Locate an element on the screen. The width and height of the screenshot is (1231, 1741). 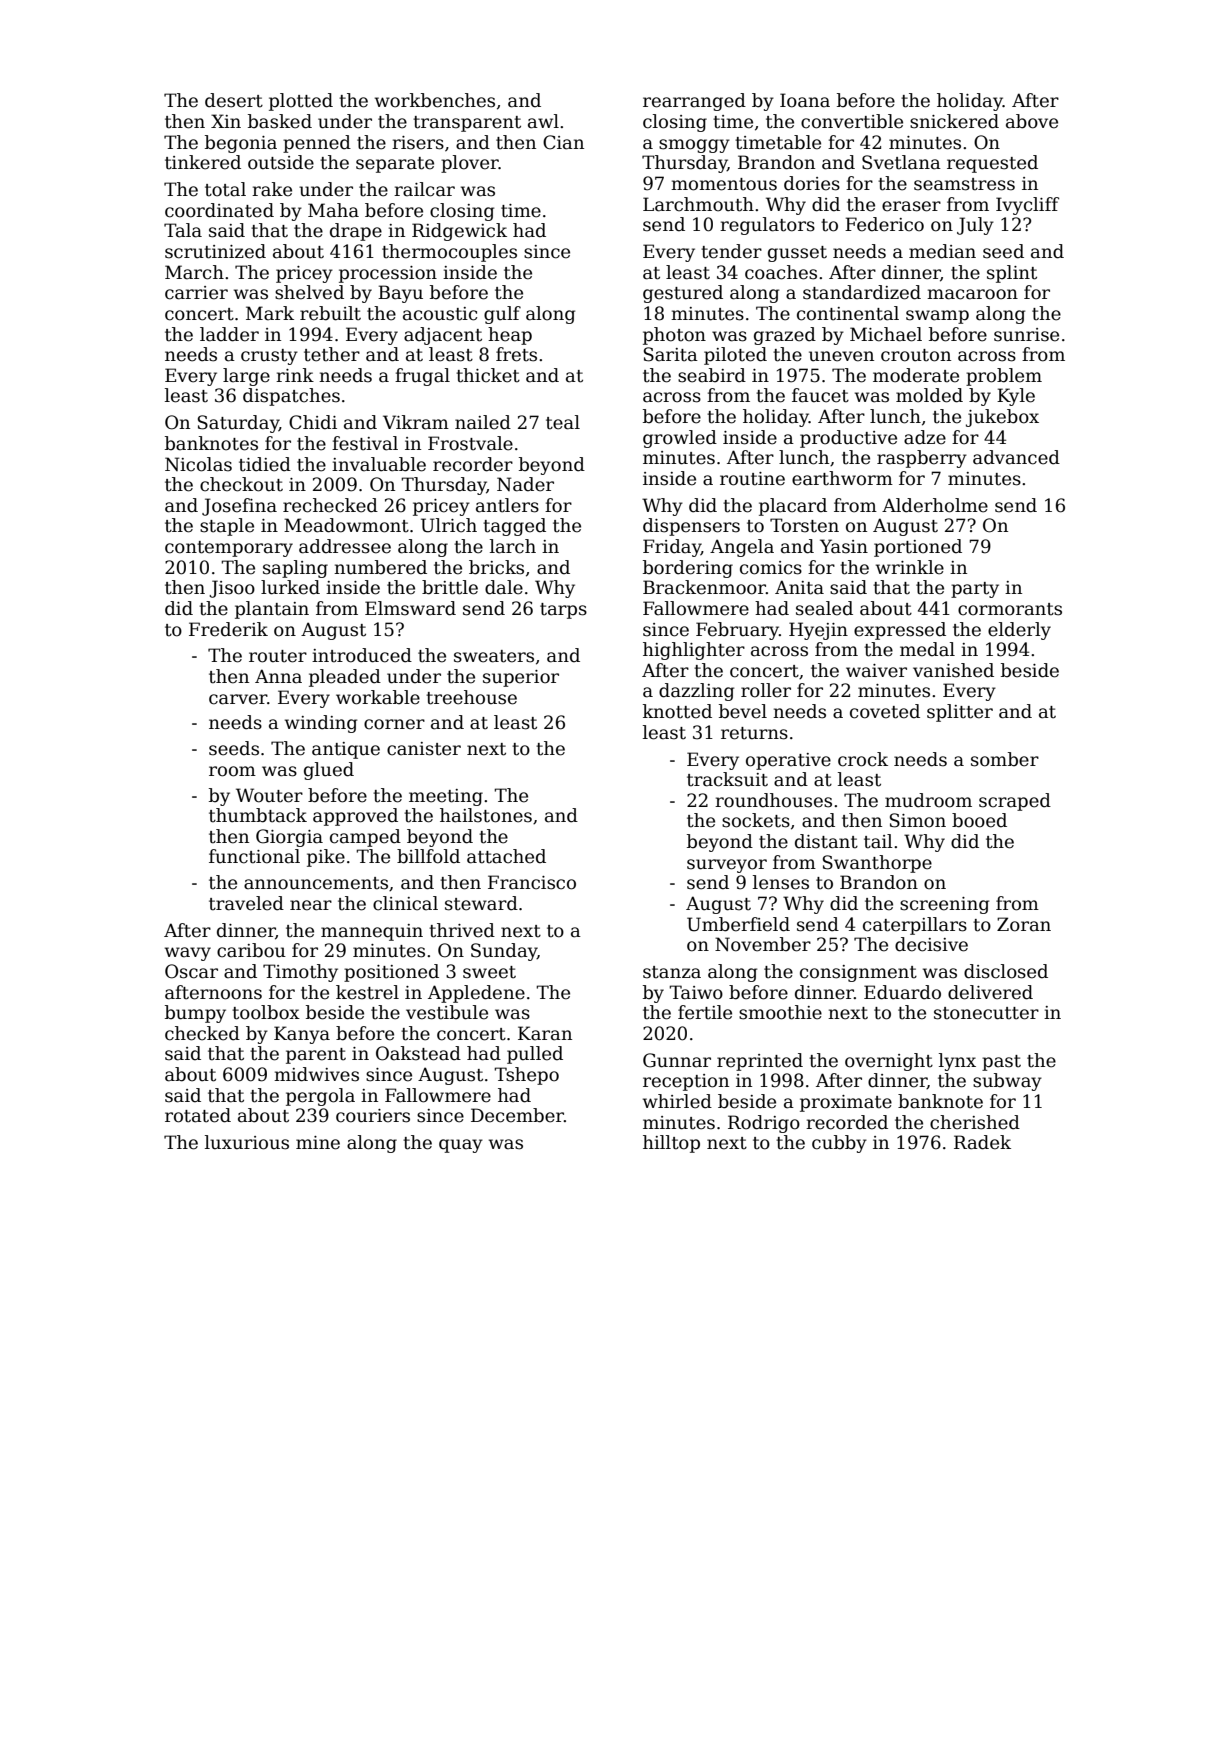
Michael is located at coordinates (886, 334).
